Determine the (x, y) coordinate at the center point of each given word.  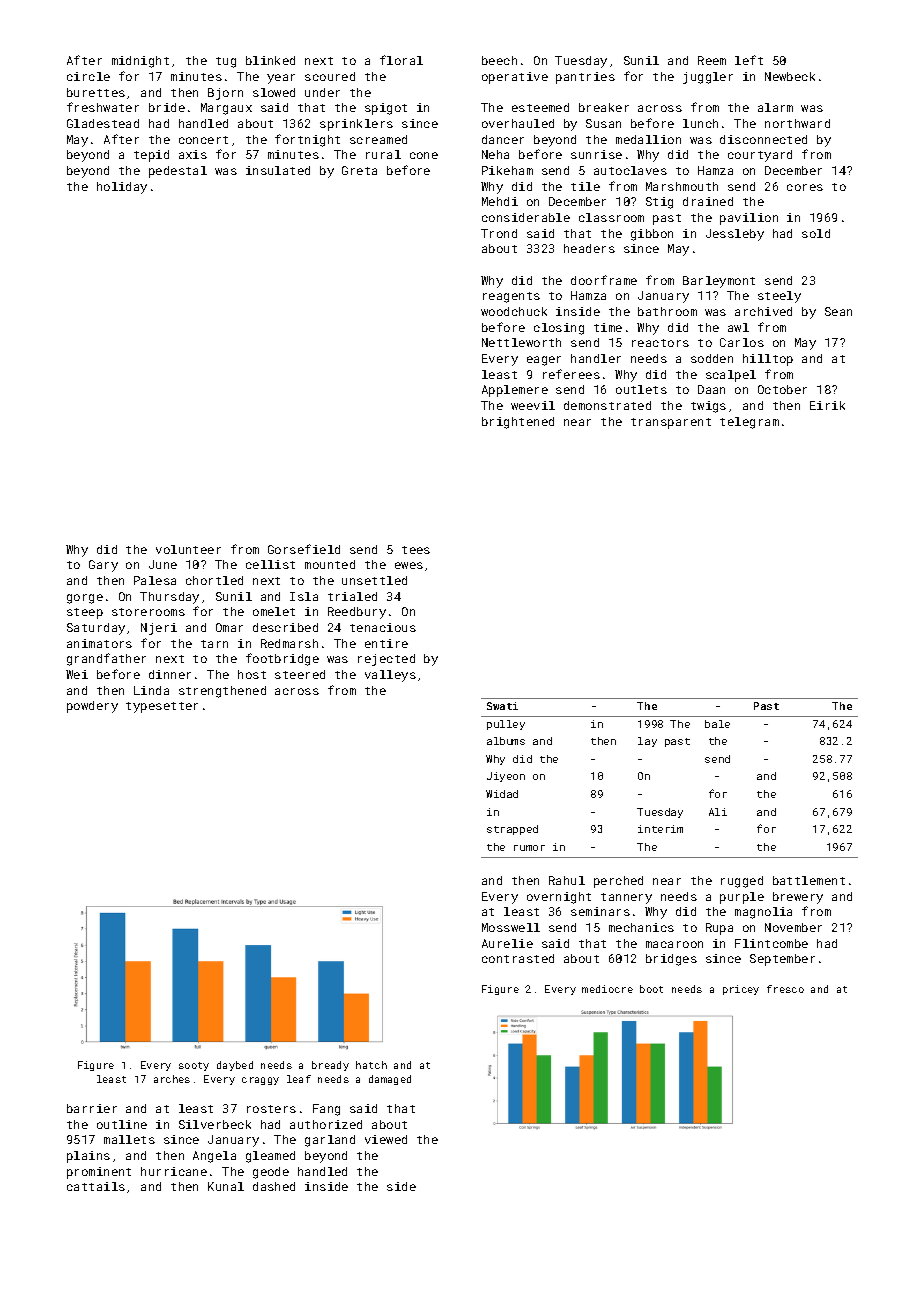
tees (416, 550)
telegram (749, 423)
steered (300, 674)
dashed (274, 1186)
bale (717, 724)
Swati (502, 706)
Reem (712, 60)
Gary (103, 566)
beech (499, 60)
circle (88, 76)
